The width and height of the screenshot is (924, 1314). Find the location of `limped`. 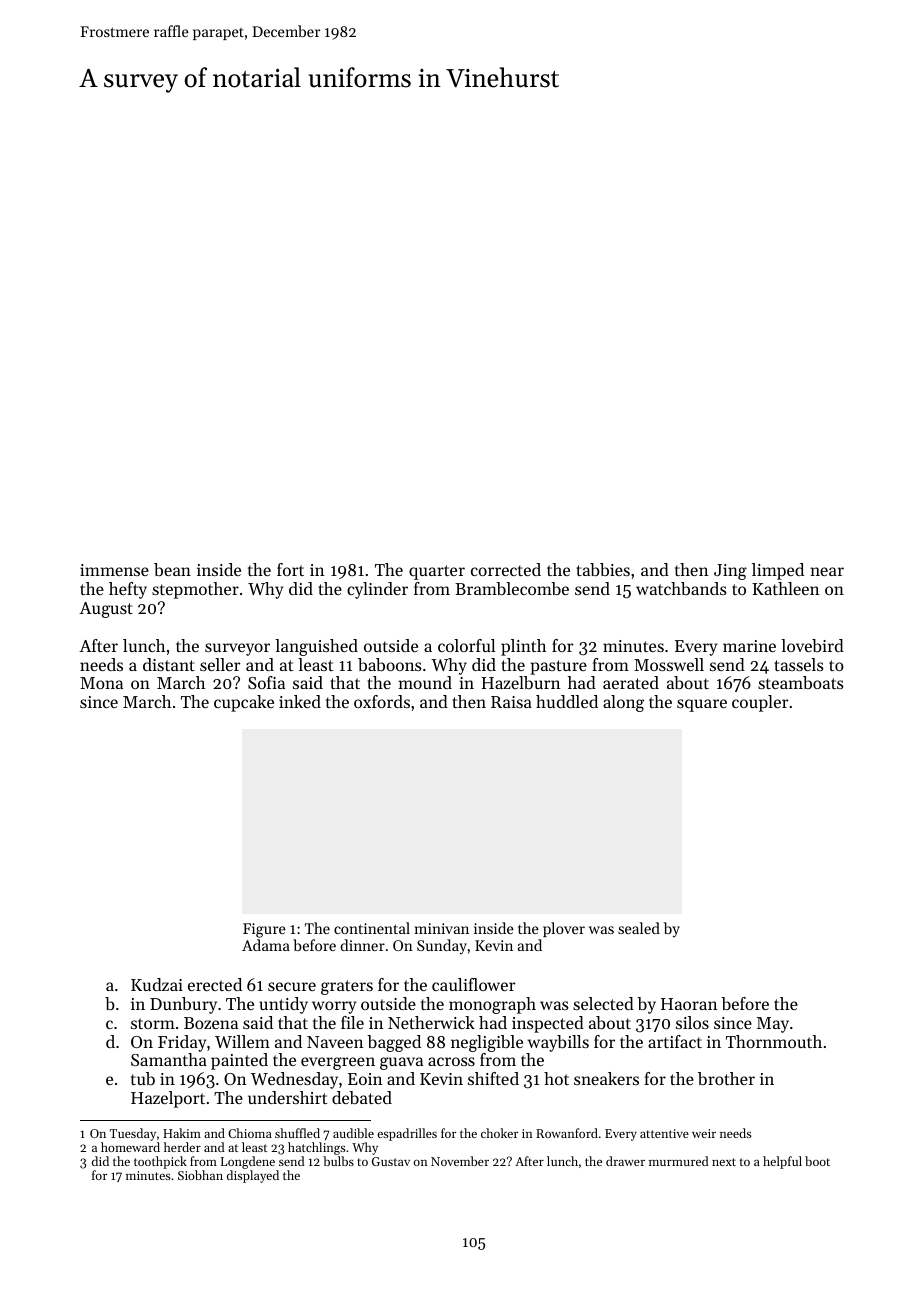

limped is located at coordinates (778, 571).
